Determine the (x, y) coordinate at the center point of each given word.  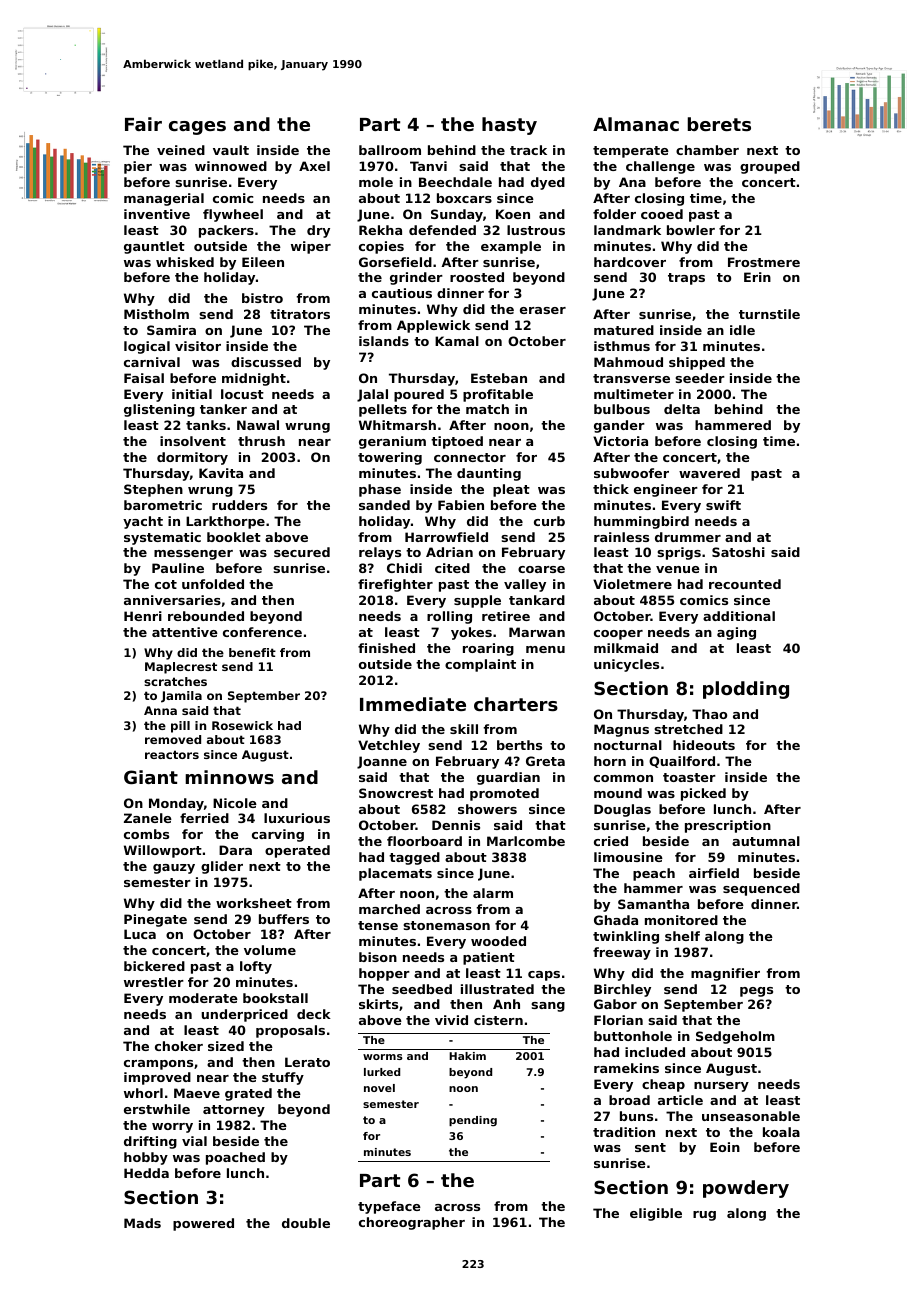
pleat (511, 490)
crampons (158, 1065)
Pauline (178, 568)
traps (686, 279)
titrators (300, 314)
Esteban (499, 378)
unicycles (626, 665)
